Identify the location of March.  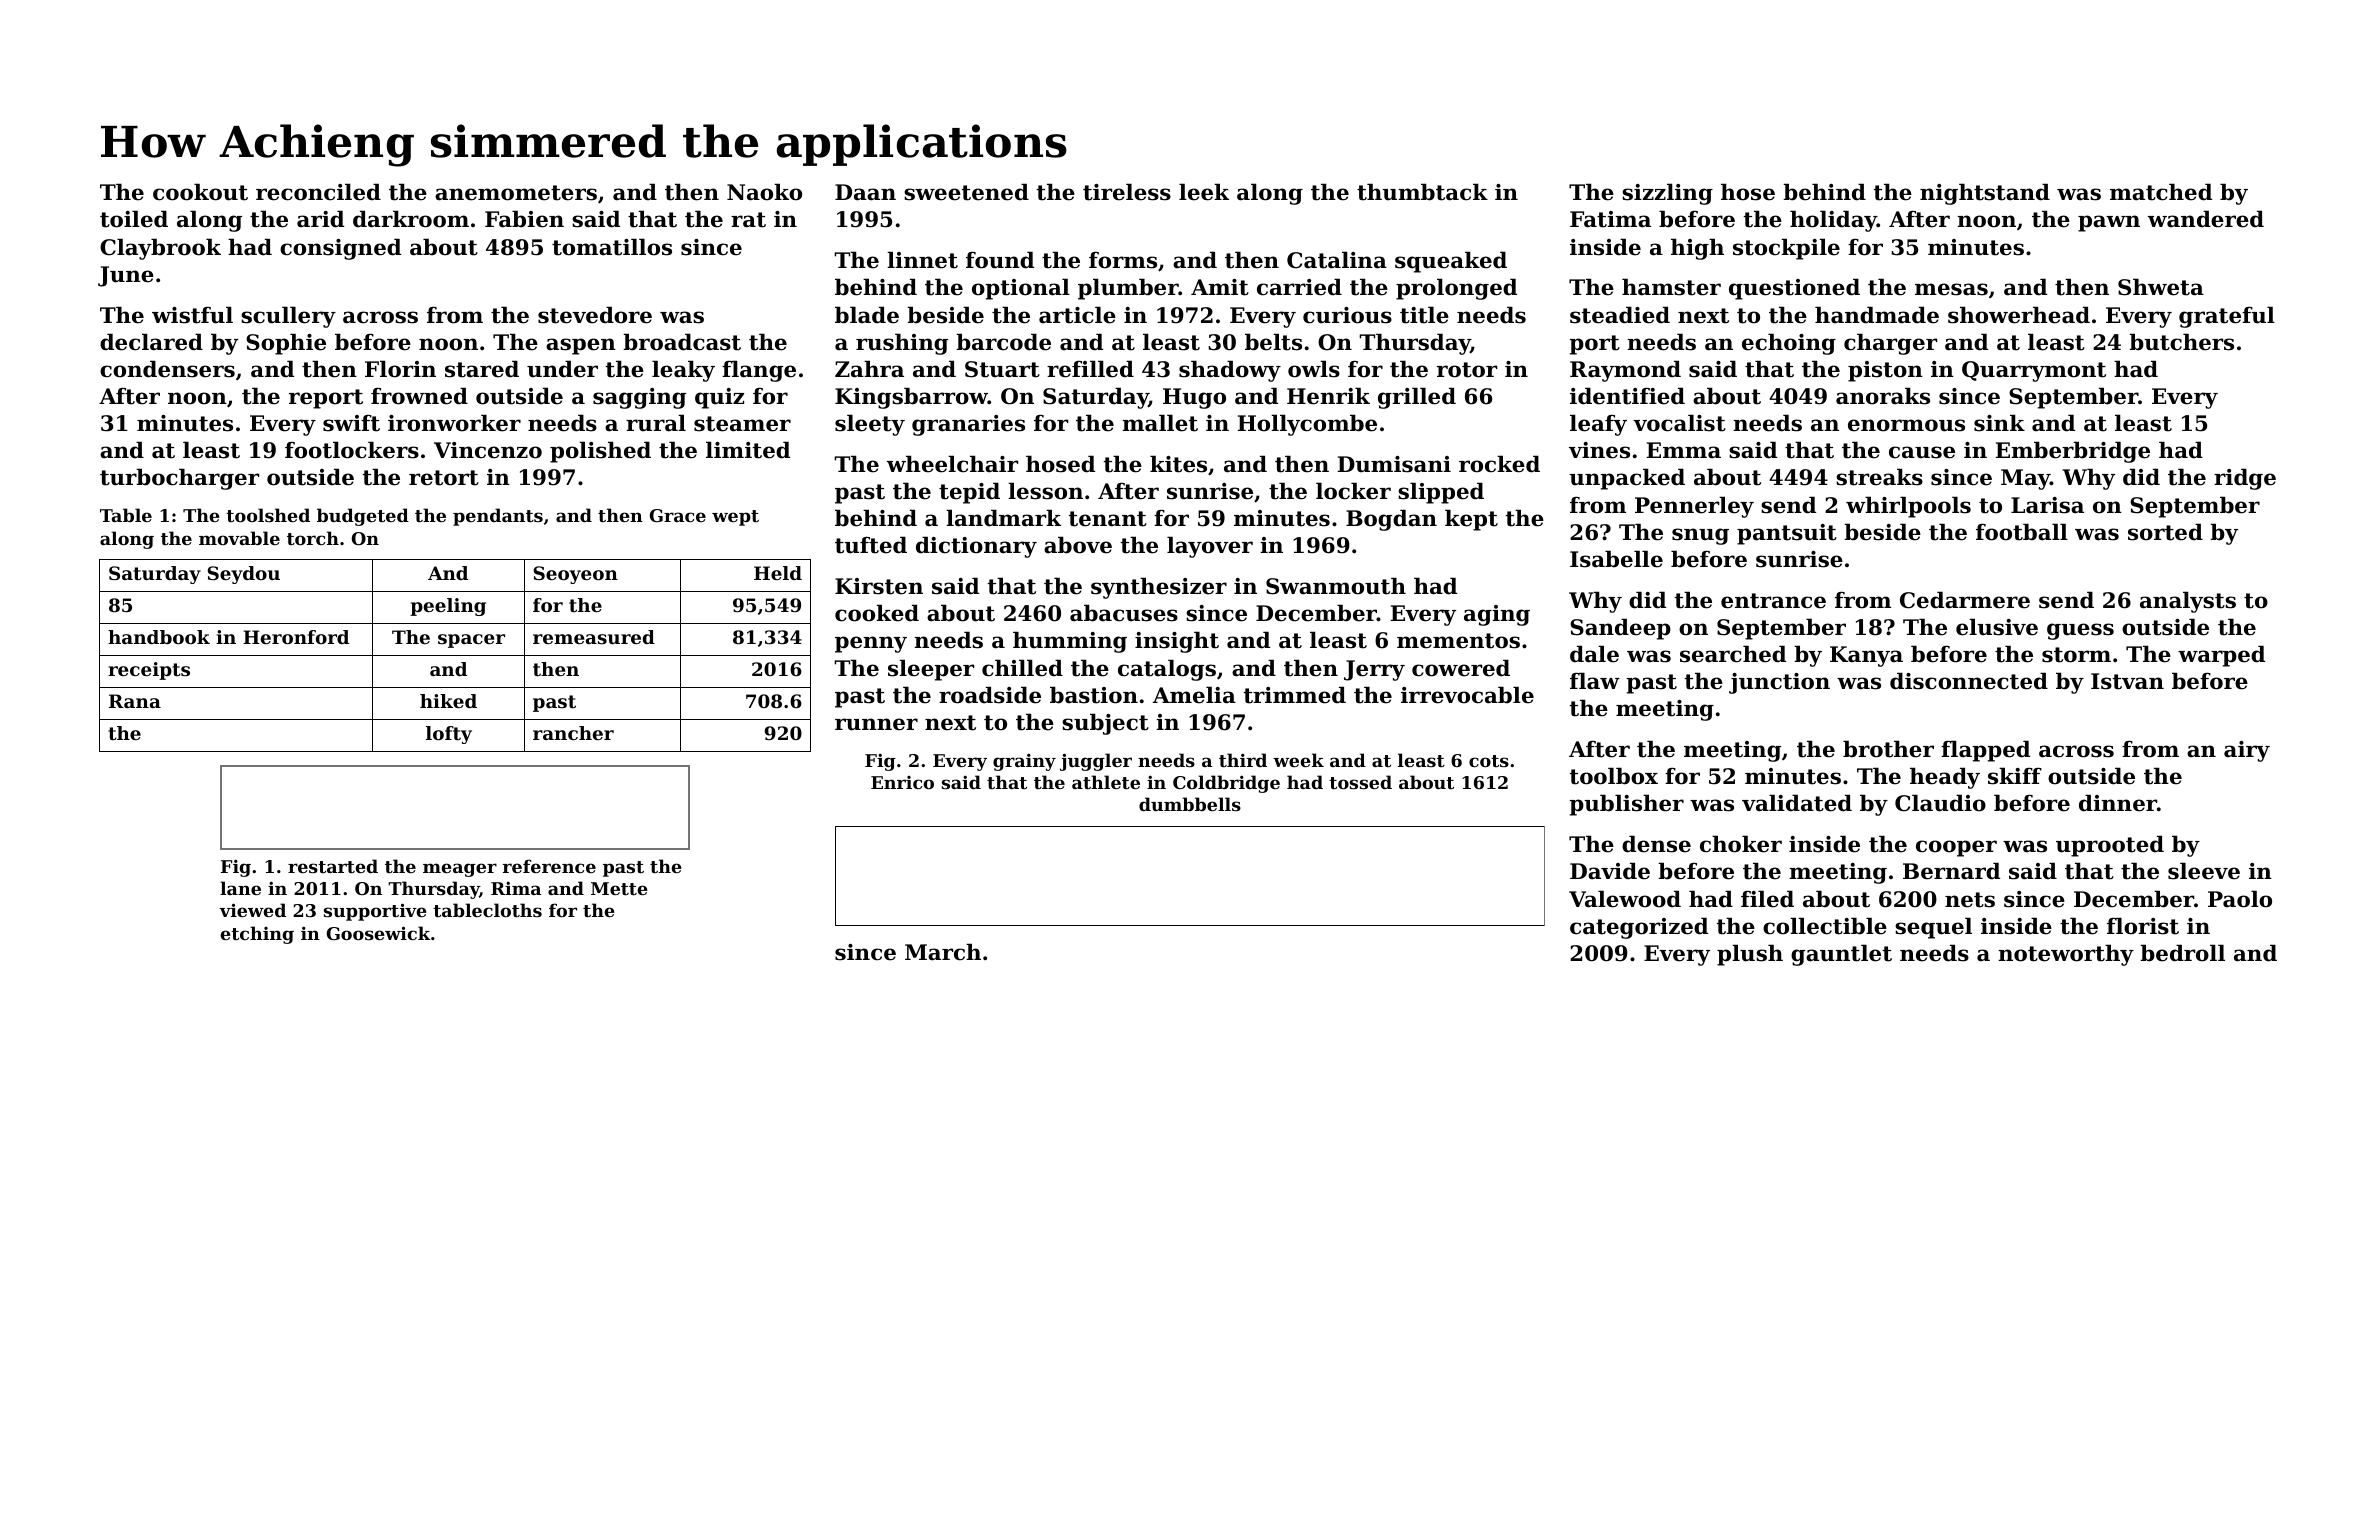
(943, 952).
